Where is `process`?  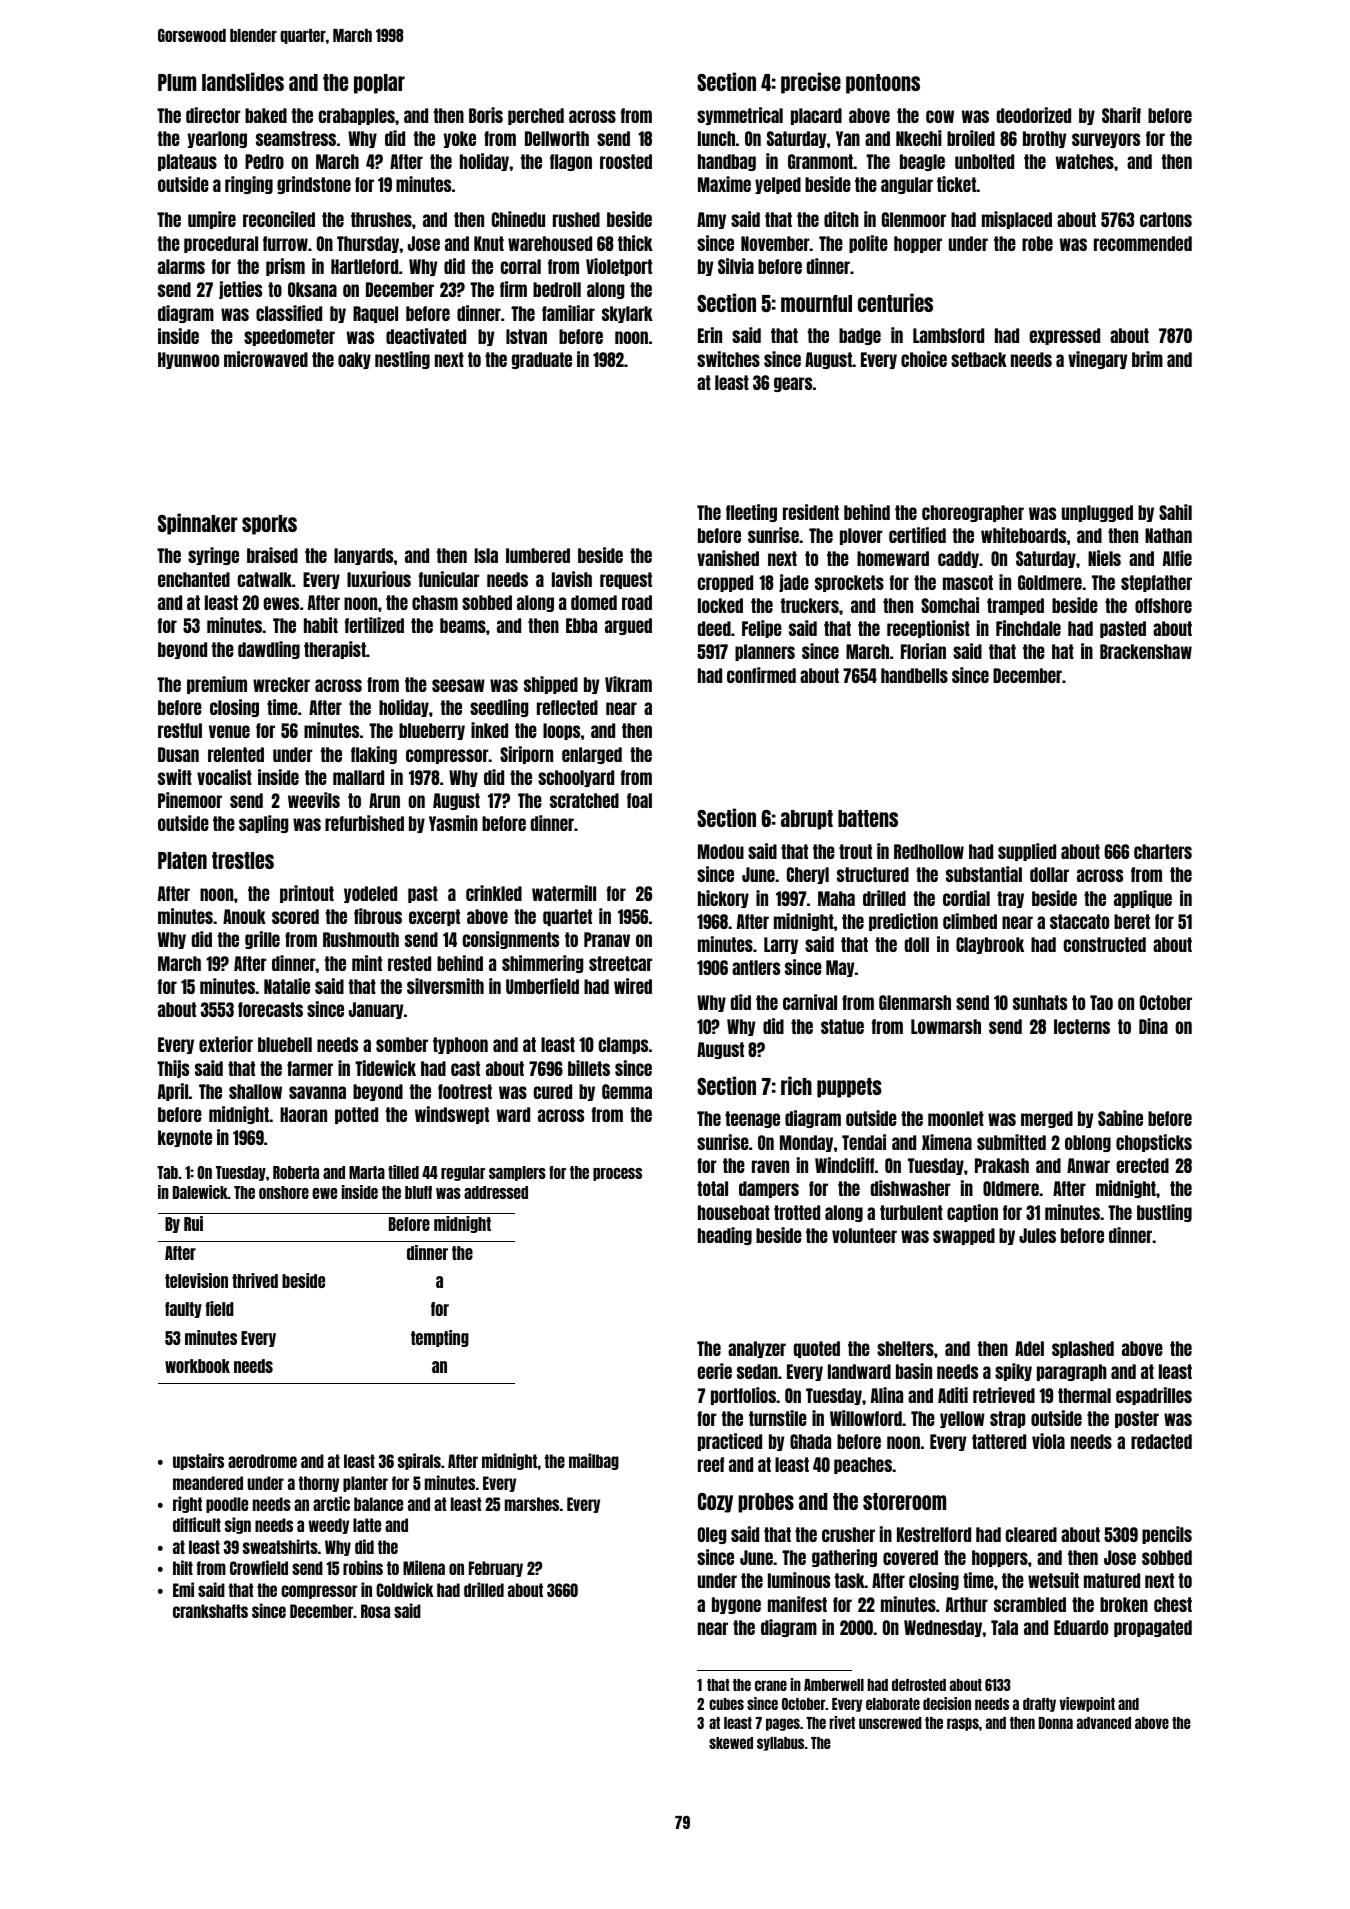
process is located at coordinates (617, 1174).
